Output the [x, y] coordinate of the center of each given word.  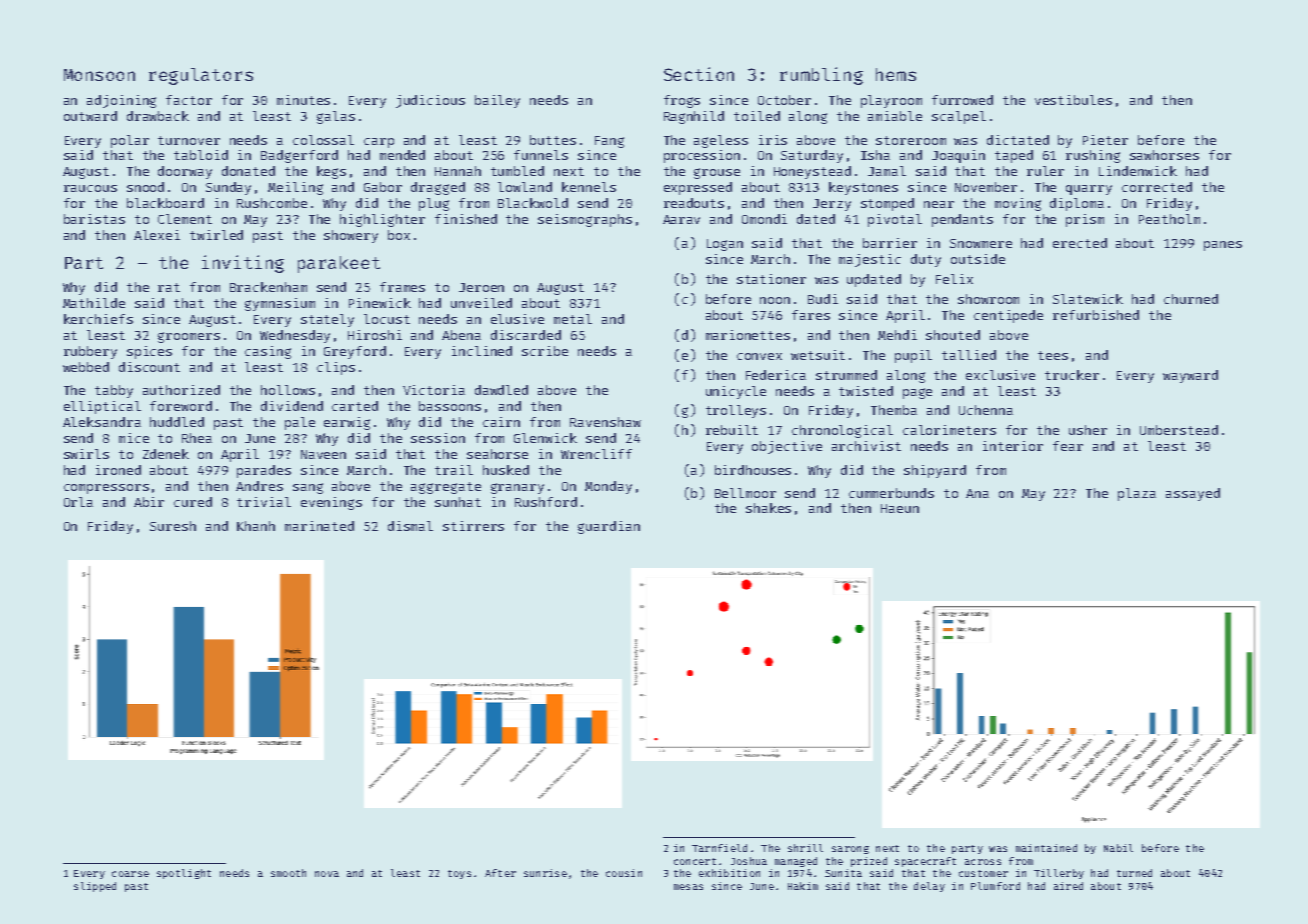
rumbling [821, 76]
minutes [303, 100]
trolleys [736, 411]
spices [149, 352]
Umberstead [1179, 430]
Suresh [173, 526]
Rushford [546, 502]
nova [327, 874]
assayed [1193, 494]
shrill [805, 848]
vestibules [1073, 100]
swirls [86, 454]
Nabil [1118, 848]
